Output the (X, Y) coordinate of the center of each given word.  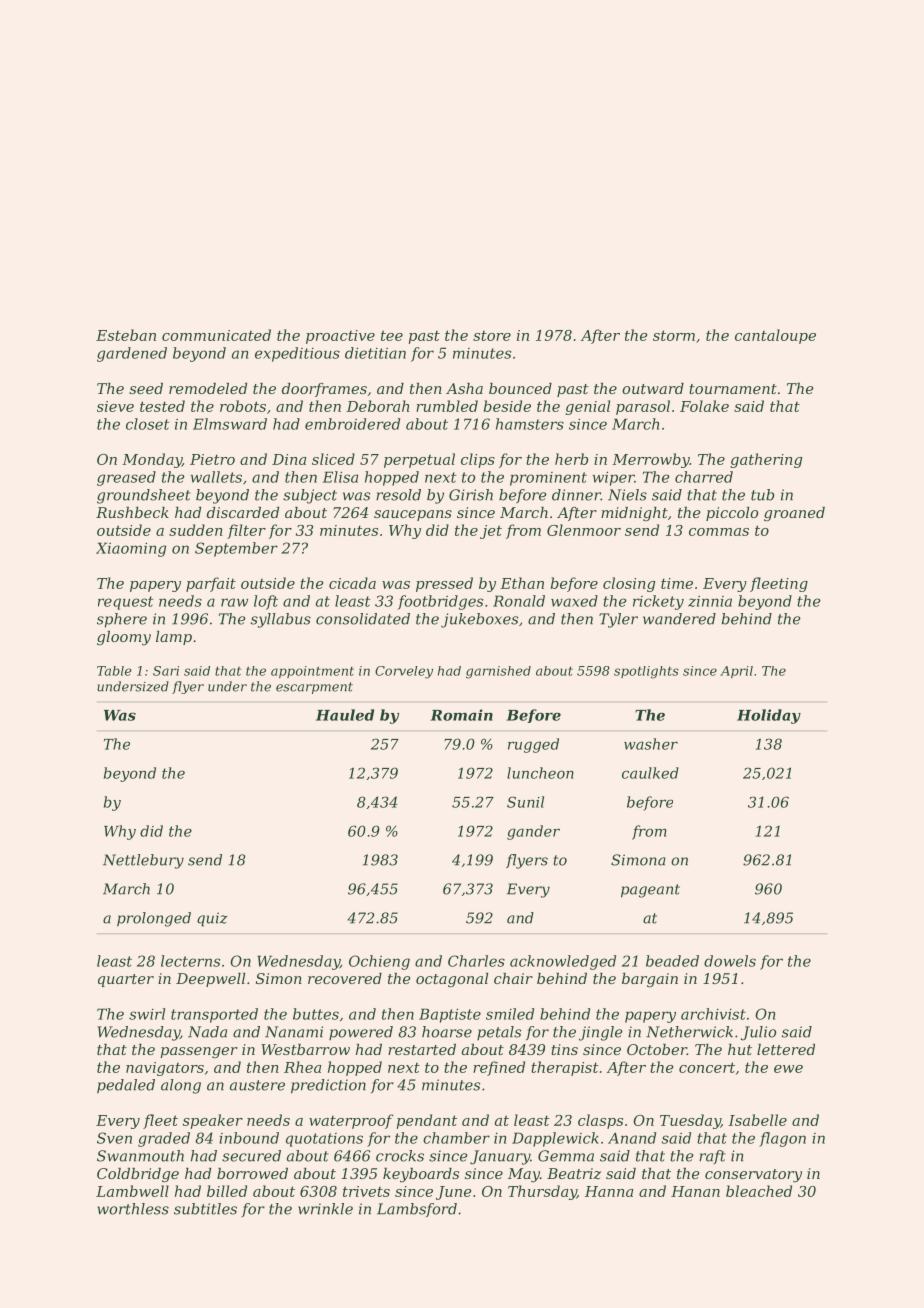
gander (533, 832)
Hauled (345, 715)
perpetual (419, 460)
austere (257, 1085)
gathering (766, 460)
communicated (216, 335)
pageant (650, 891)
